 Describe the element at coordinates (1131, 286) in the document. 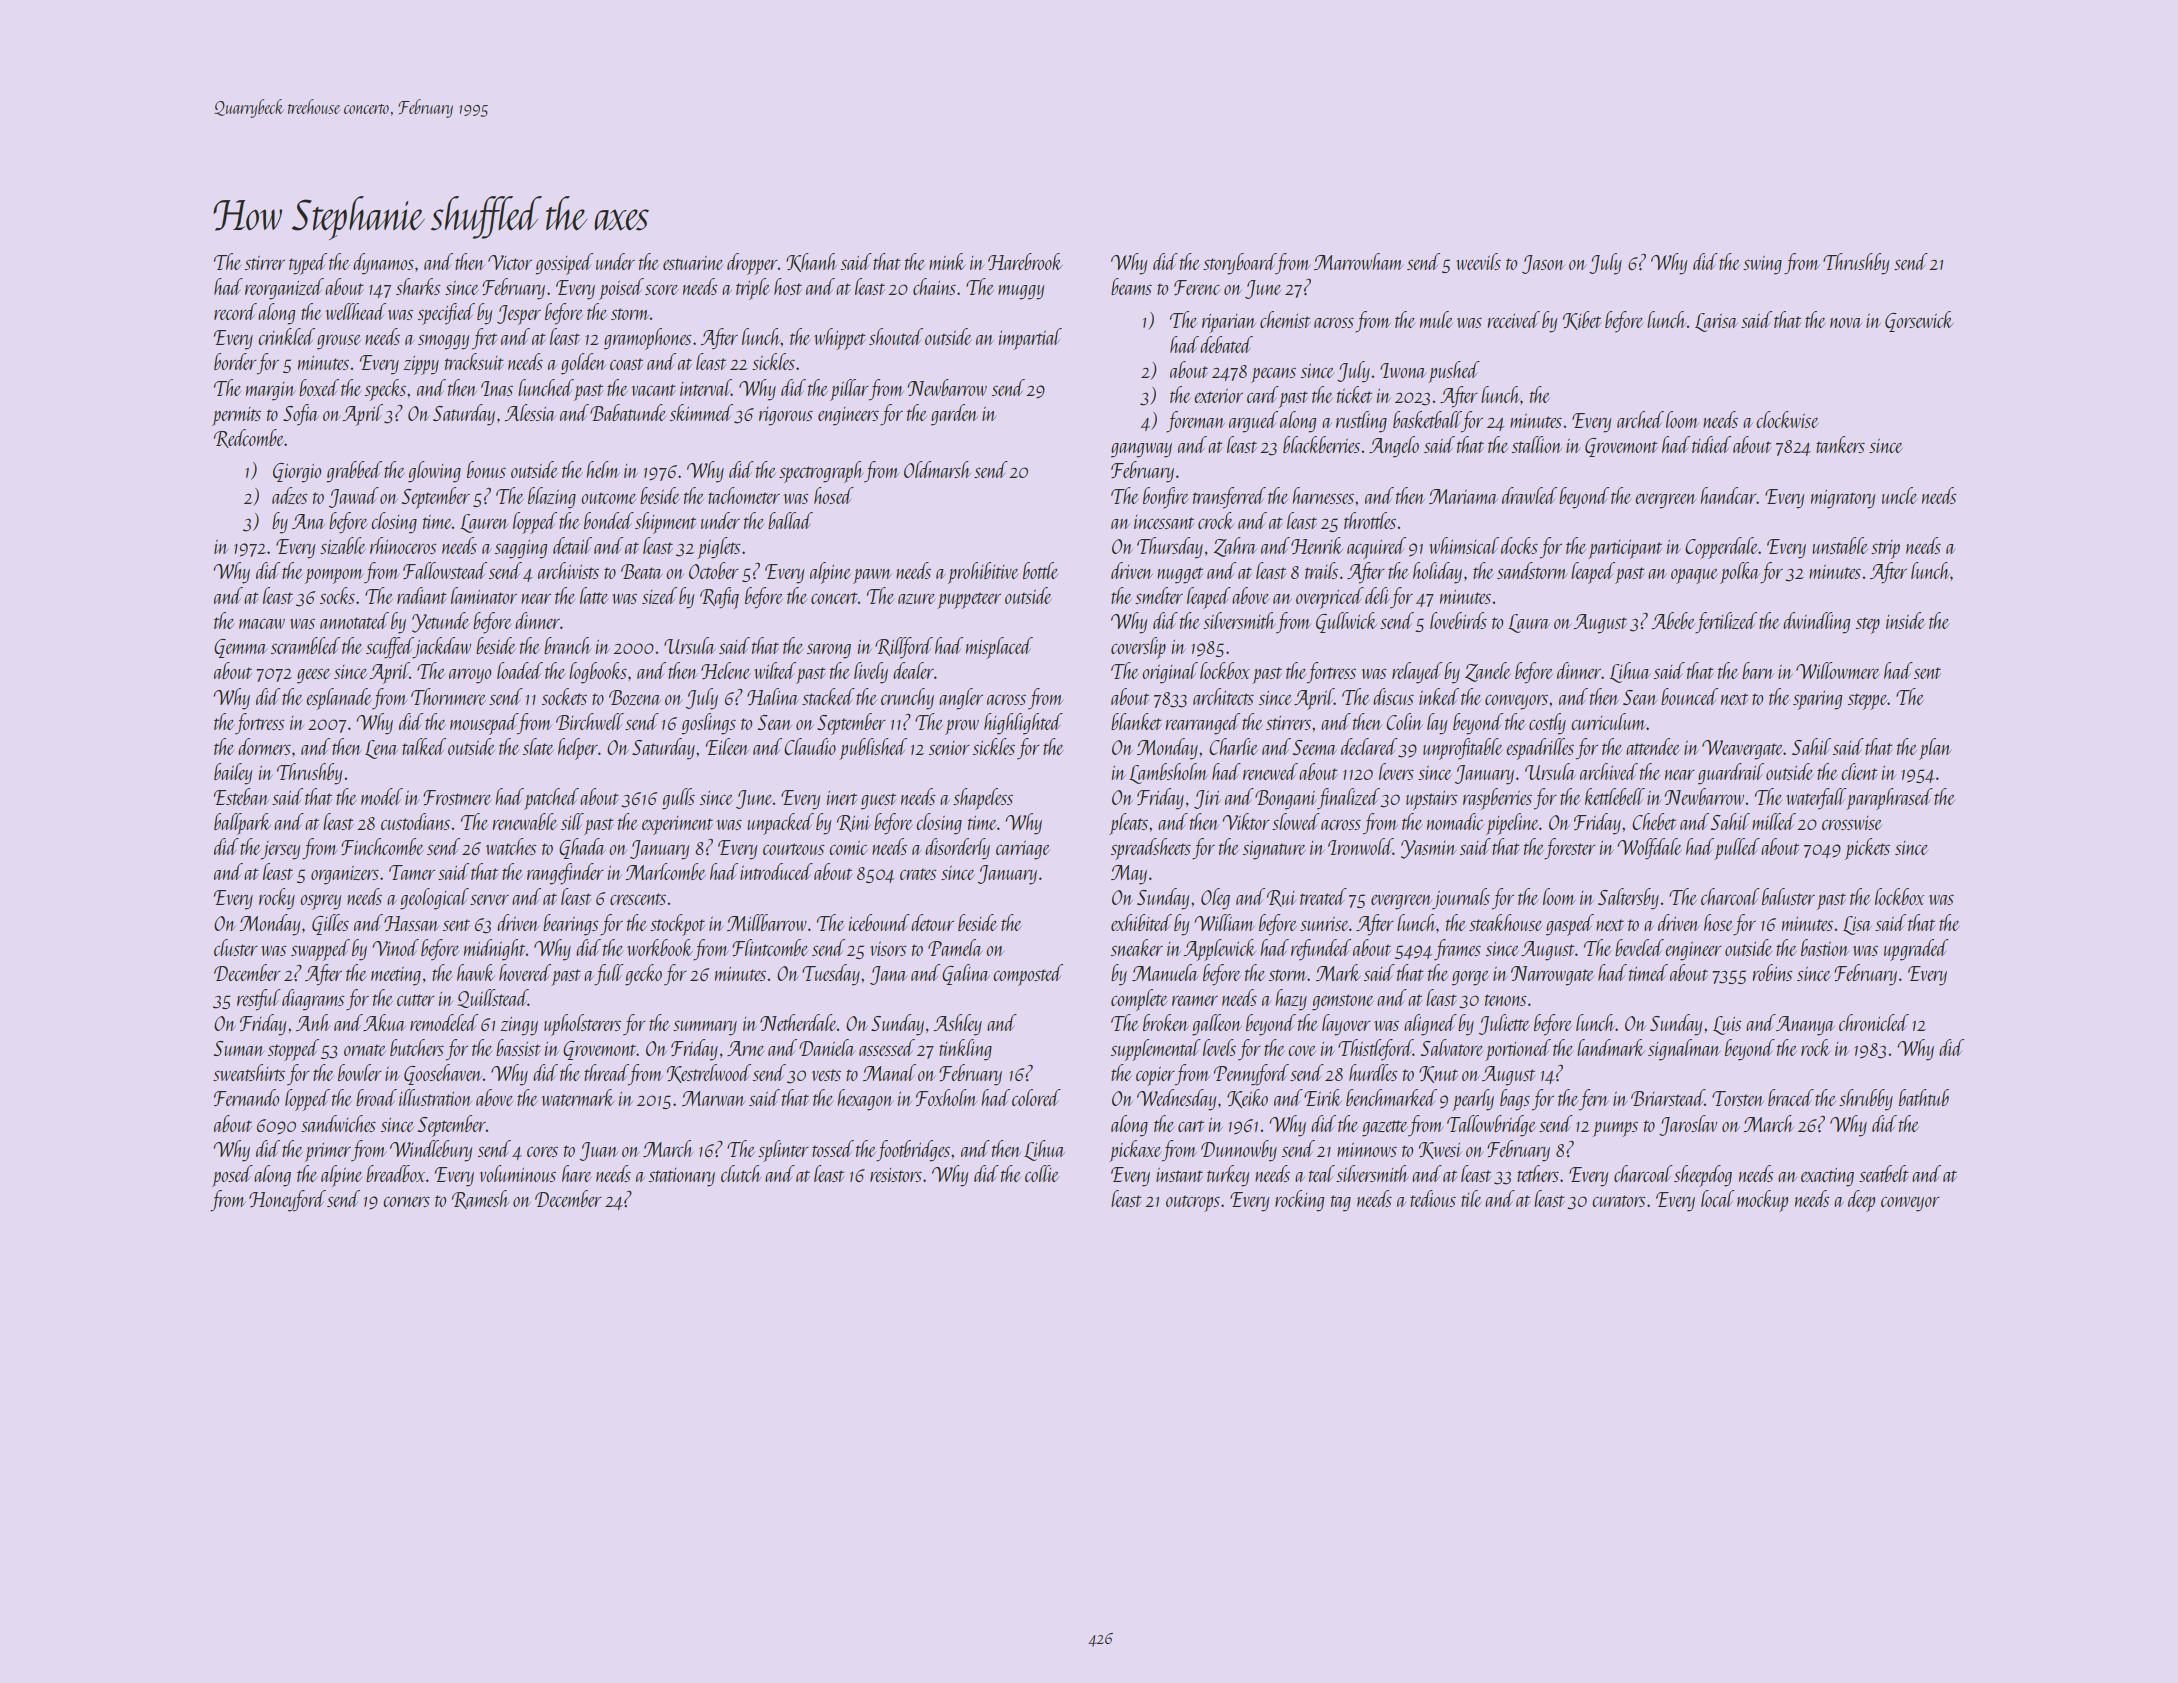

I see `beams` at that location.
